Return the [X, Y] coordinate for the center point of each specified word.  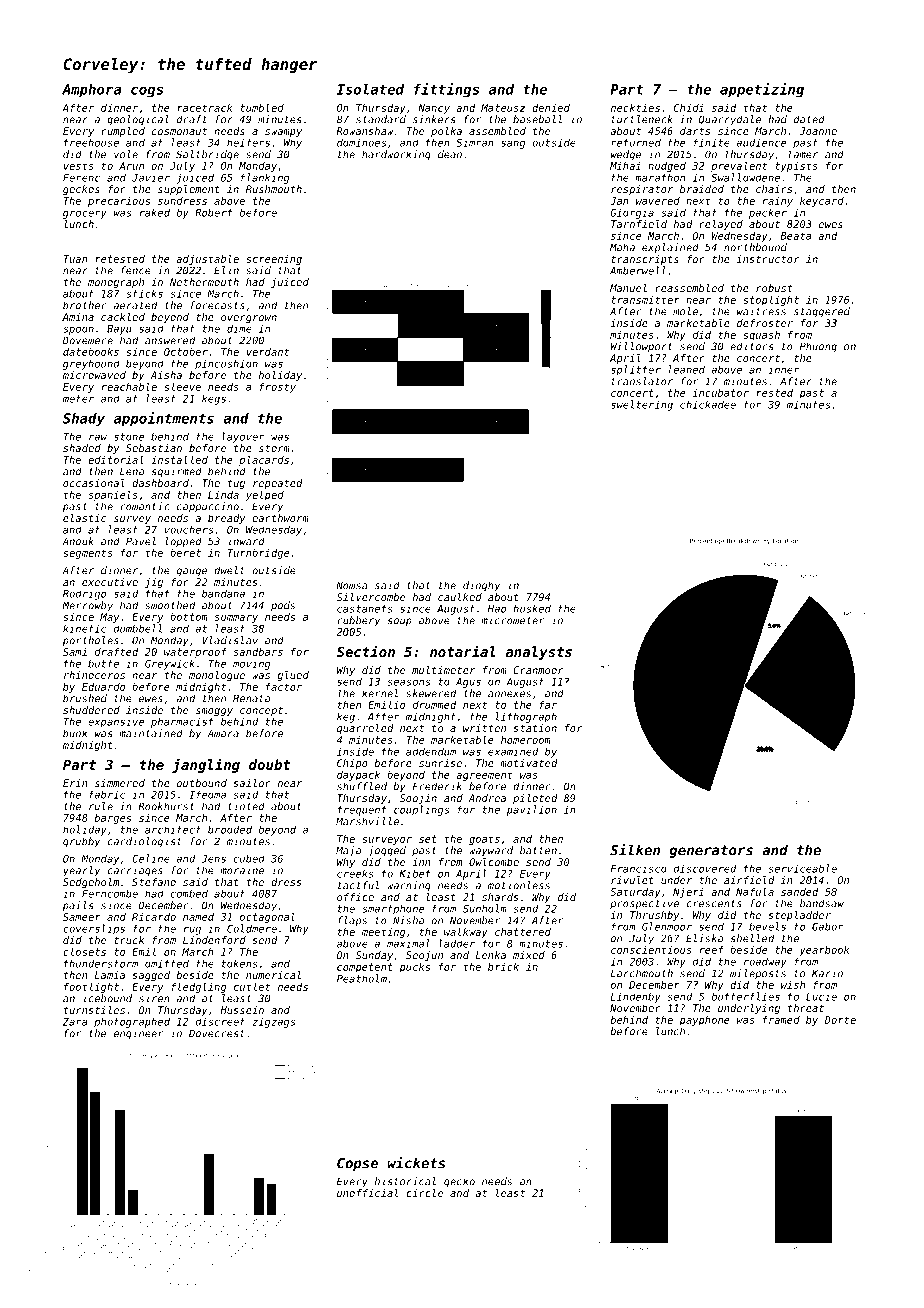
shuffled [362, 786]
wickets [416, 1163]
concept [261, 711]
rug [192, 930]
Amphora [92, 91]
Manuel [628, 288]
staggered [822, 312]
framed [781, 1020]
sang [513, 144]
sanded [800, 892]
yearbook [824, 951]
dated [809, 119]
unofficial [367, 1193]
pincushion [226, 364]
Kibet [414, 873]
